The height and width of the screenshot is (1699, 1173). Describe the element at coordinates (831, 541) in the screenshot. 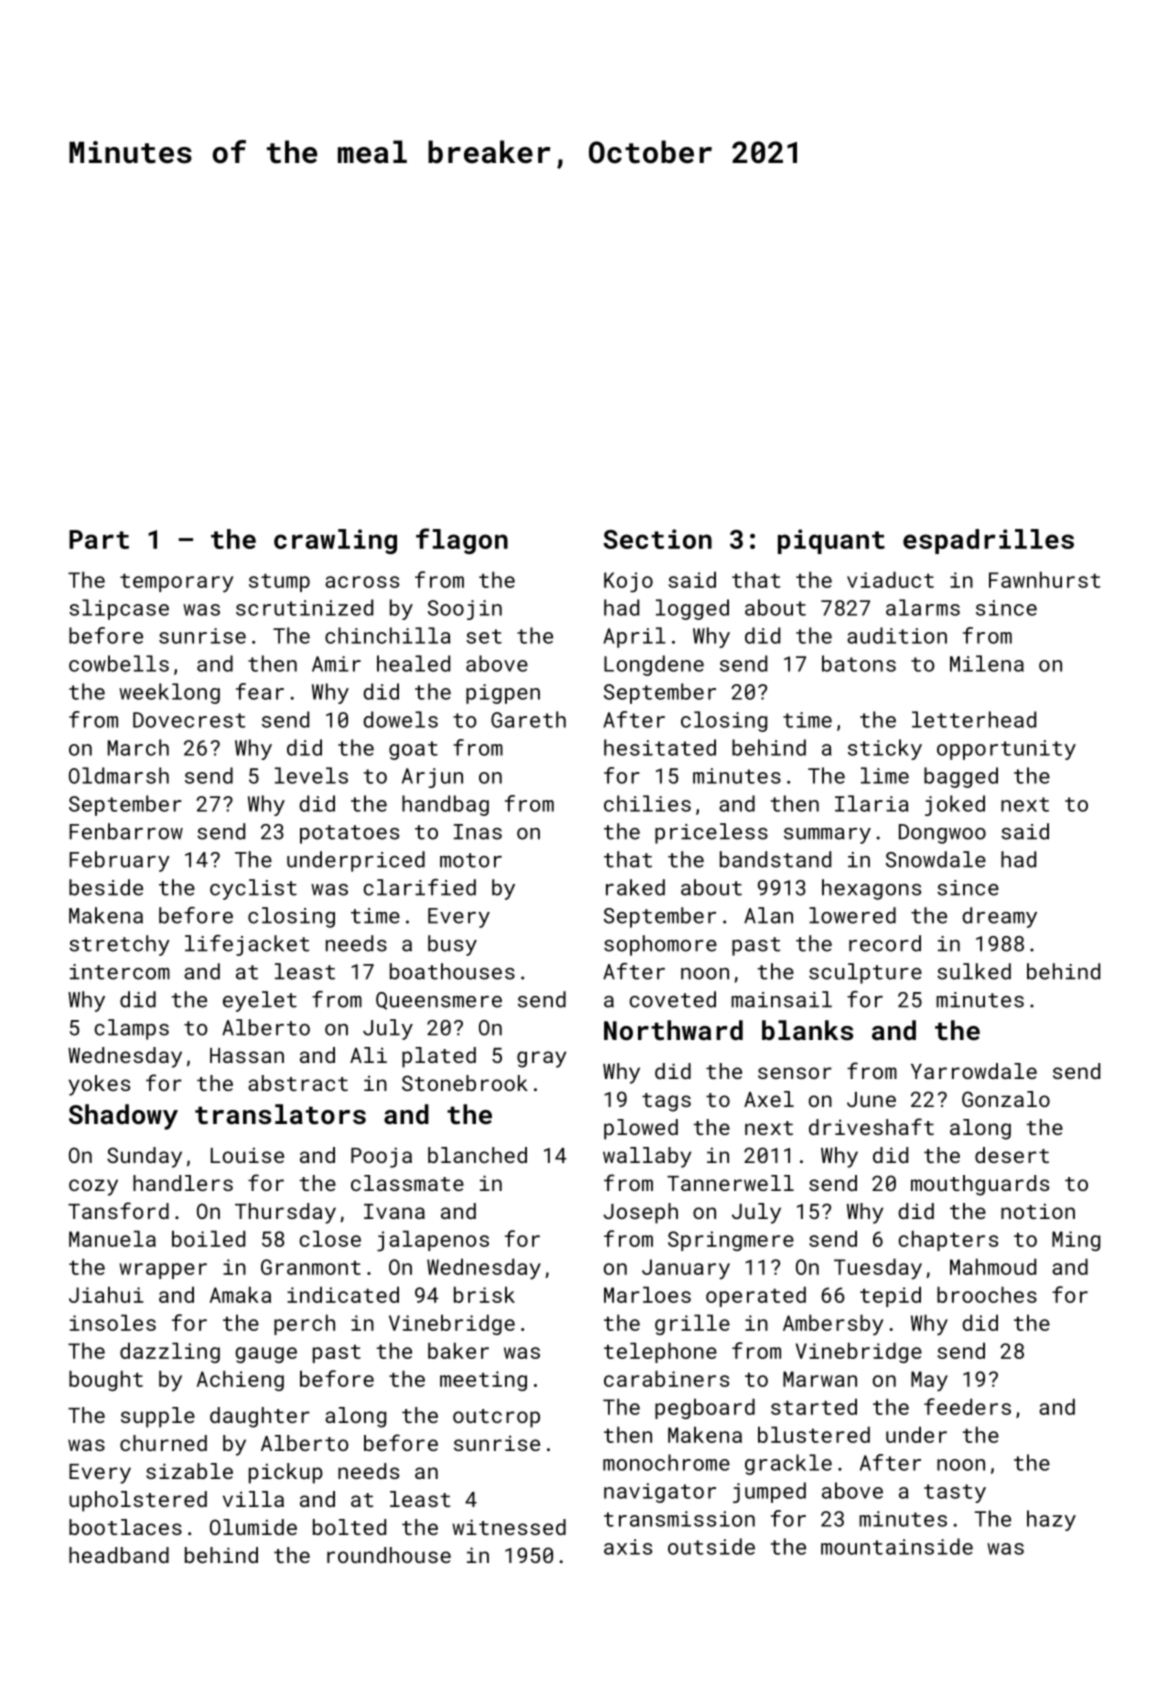

I see `piquant` at that location.
